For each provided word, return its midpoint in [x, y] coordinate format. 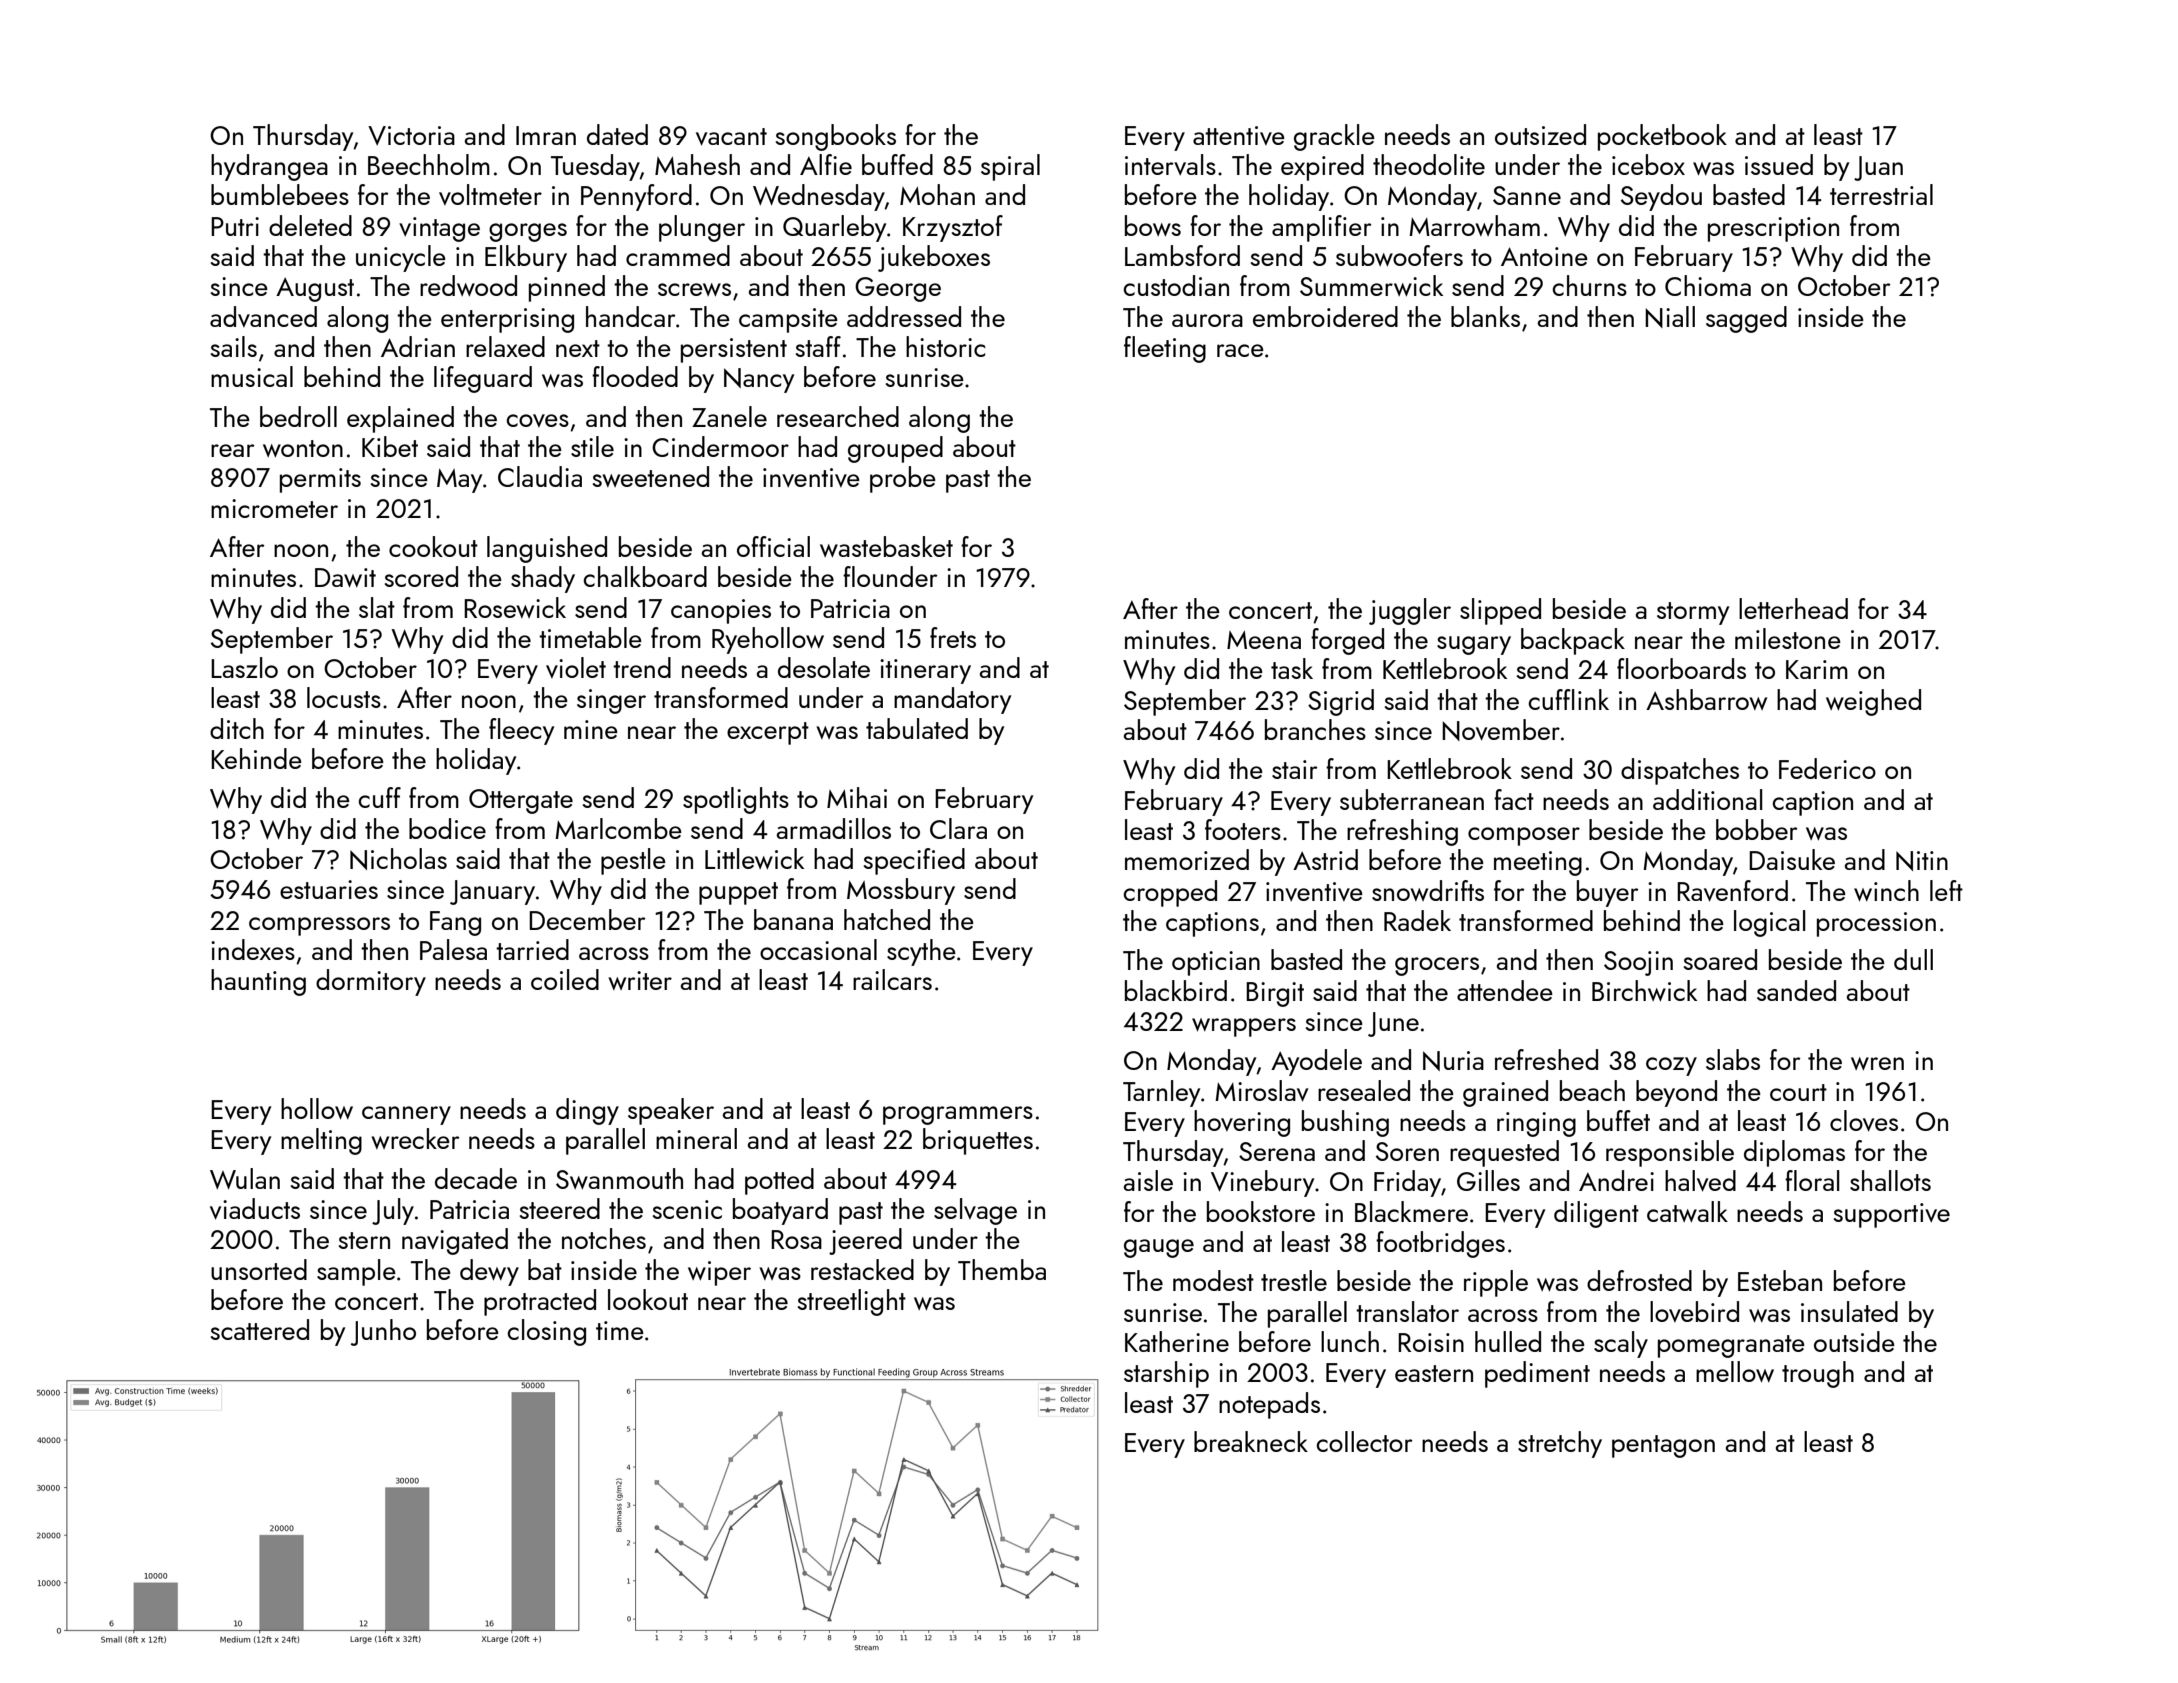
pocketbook [1662, 137]
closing [546, 1332]
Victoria [411, 135]
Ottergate [521, 801]
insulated [1849, 1311]
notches [604, 1238]
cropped [1170, 893]
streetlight [852, 1302]
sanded [1796, 990]
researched [838, 416]
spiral [1010, 167]
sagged [1746, 319]
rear [233, 450]
